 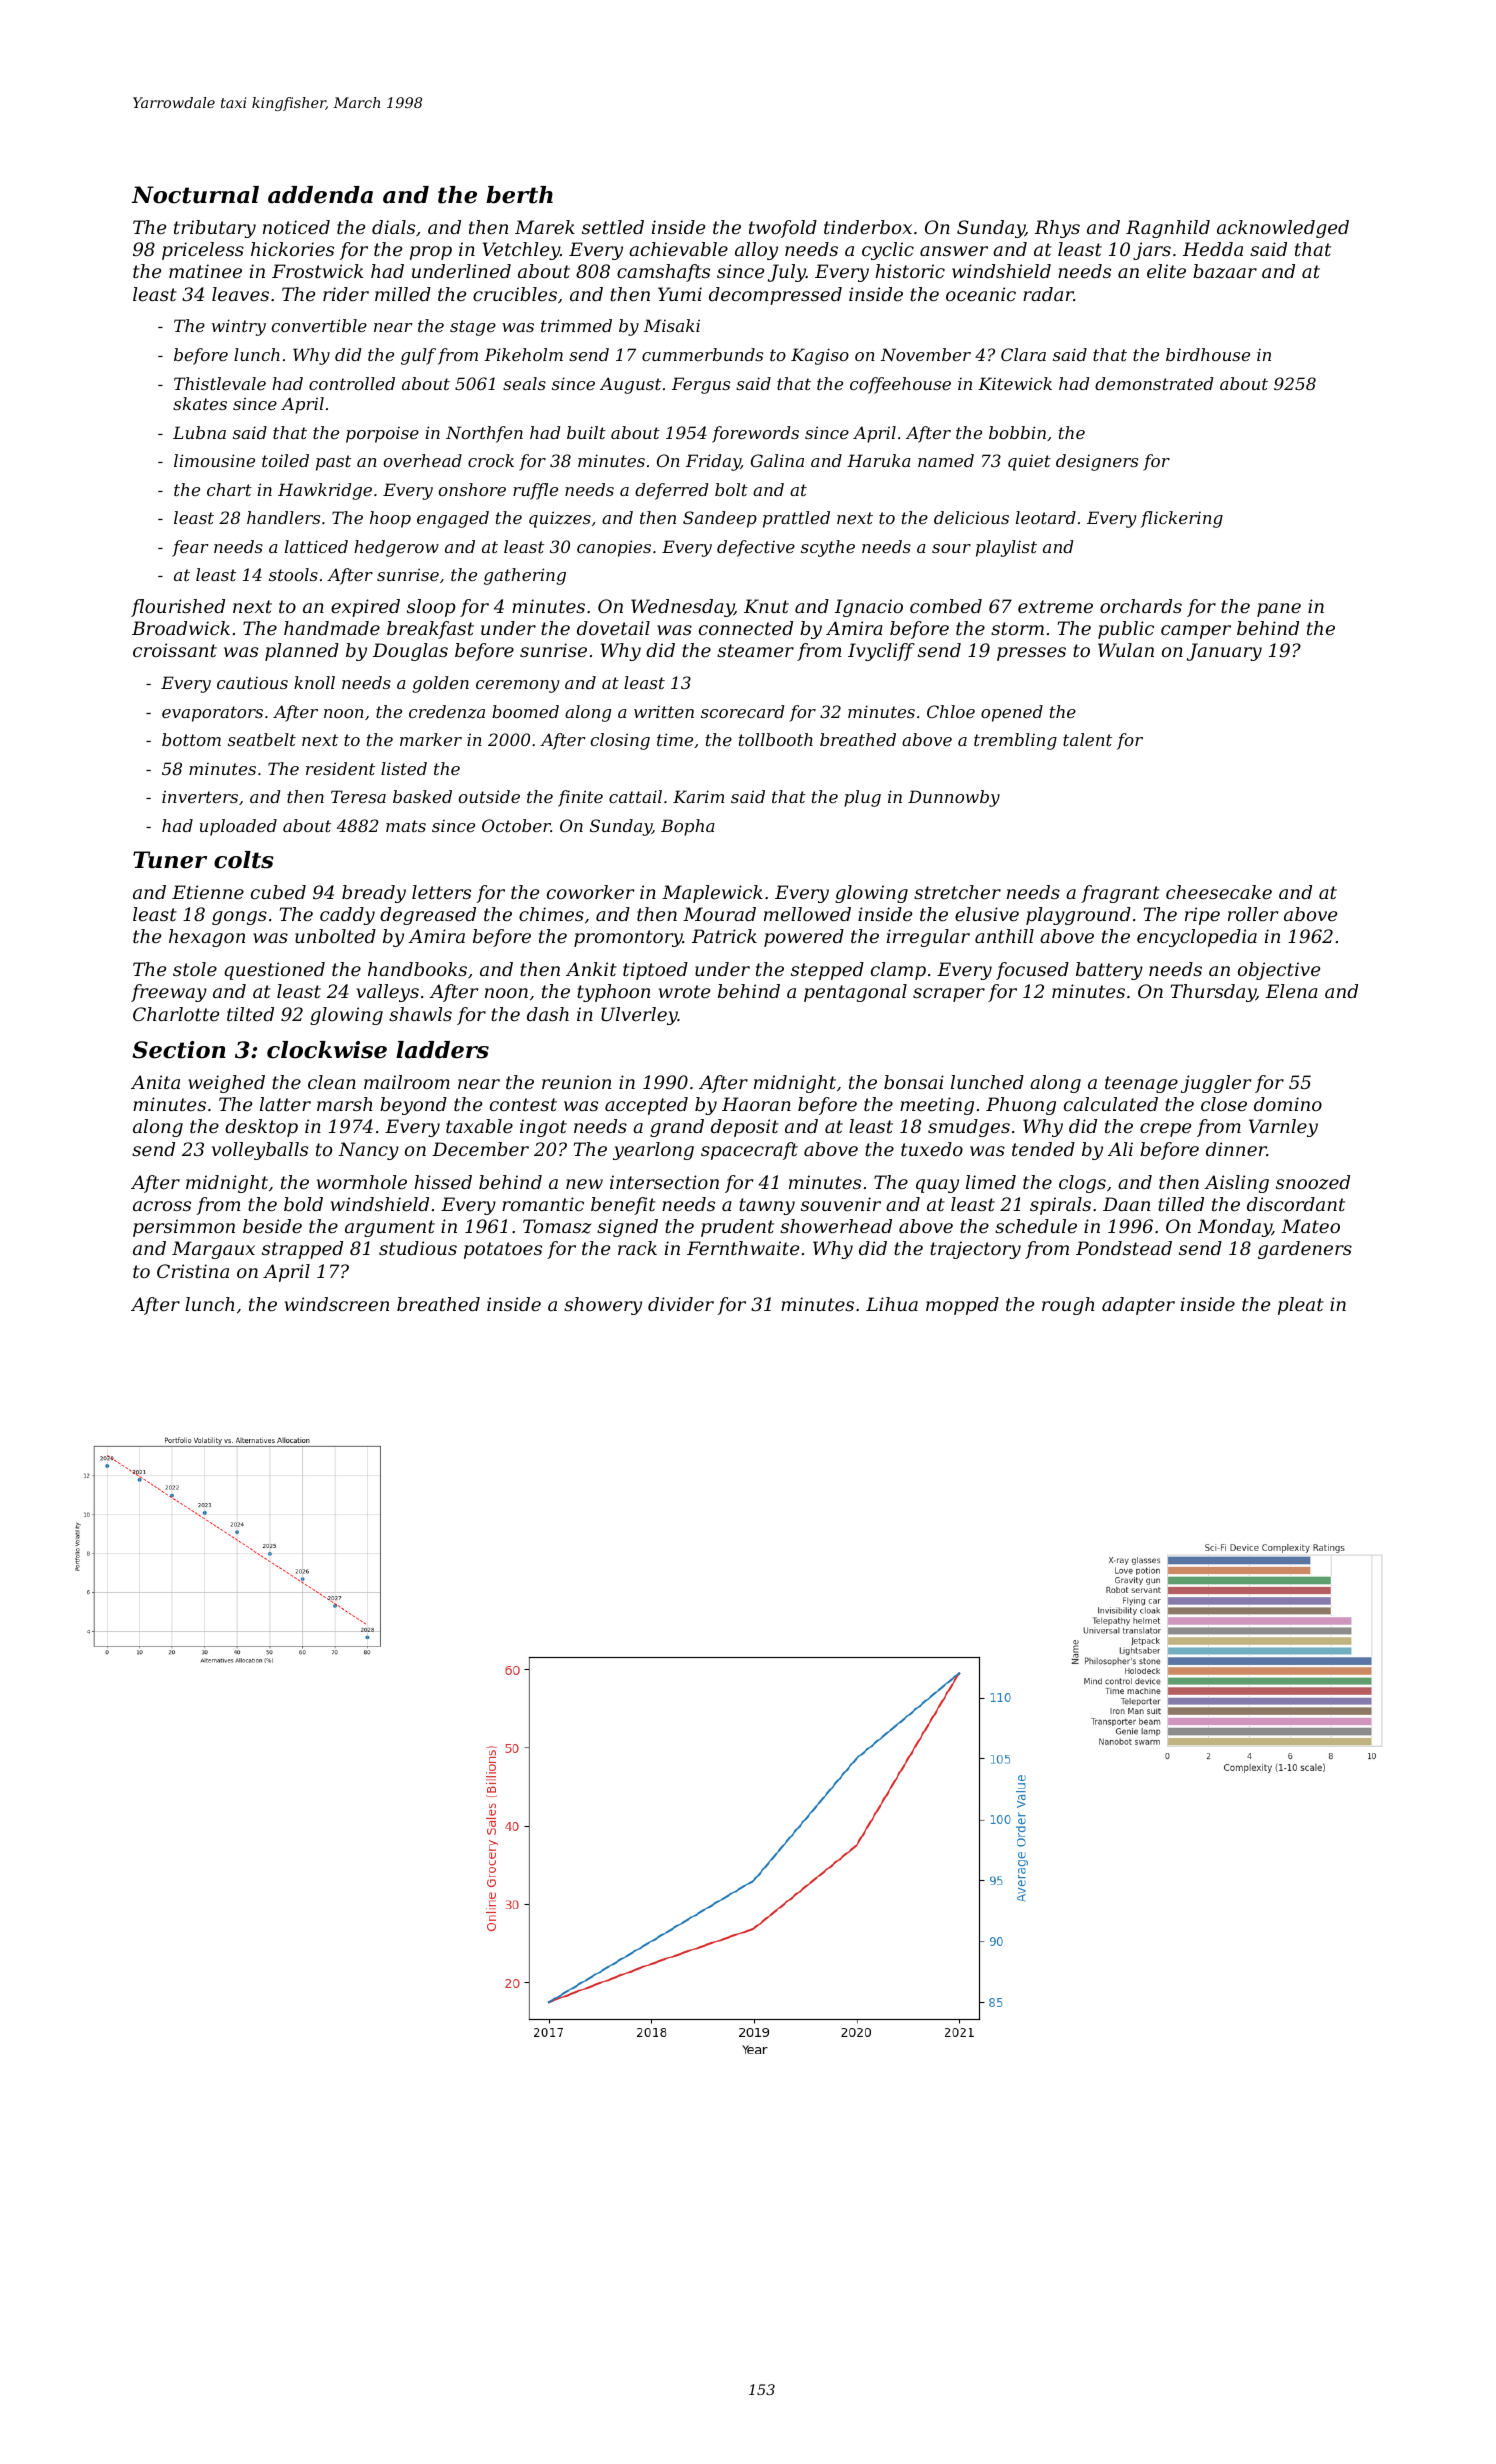 I want to click on credenza, so click(x=447, y=712).
